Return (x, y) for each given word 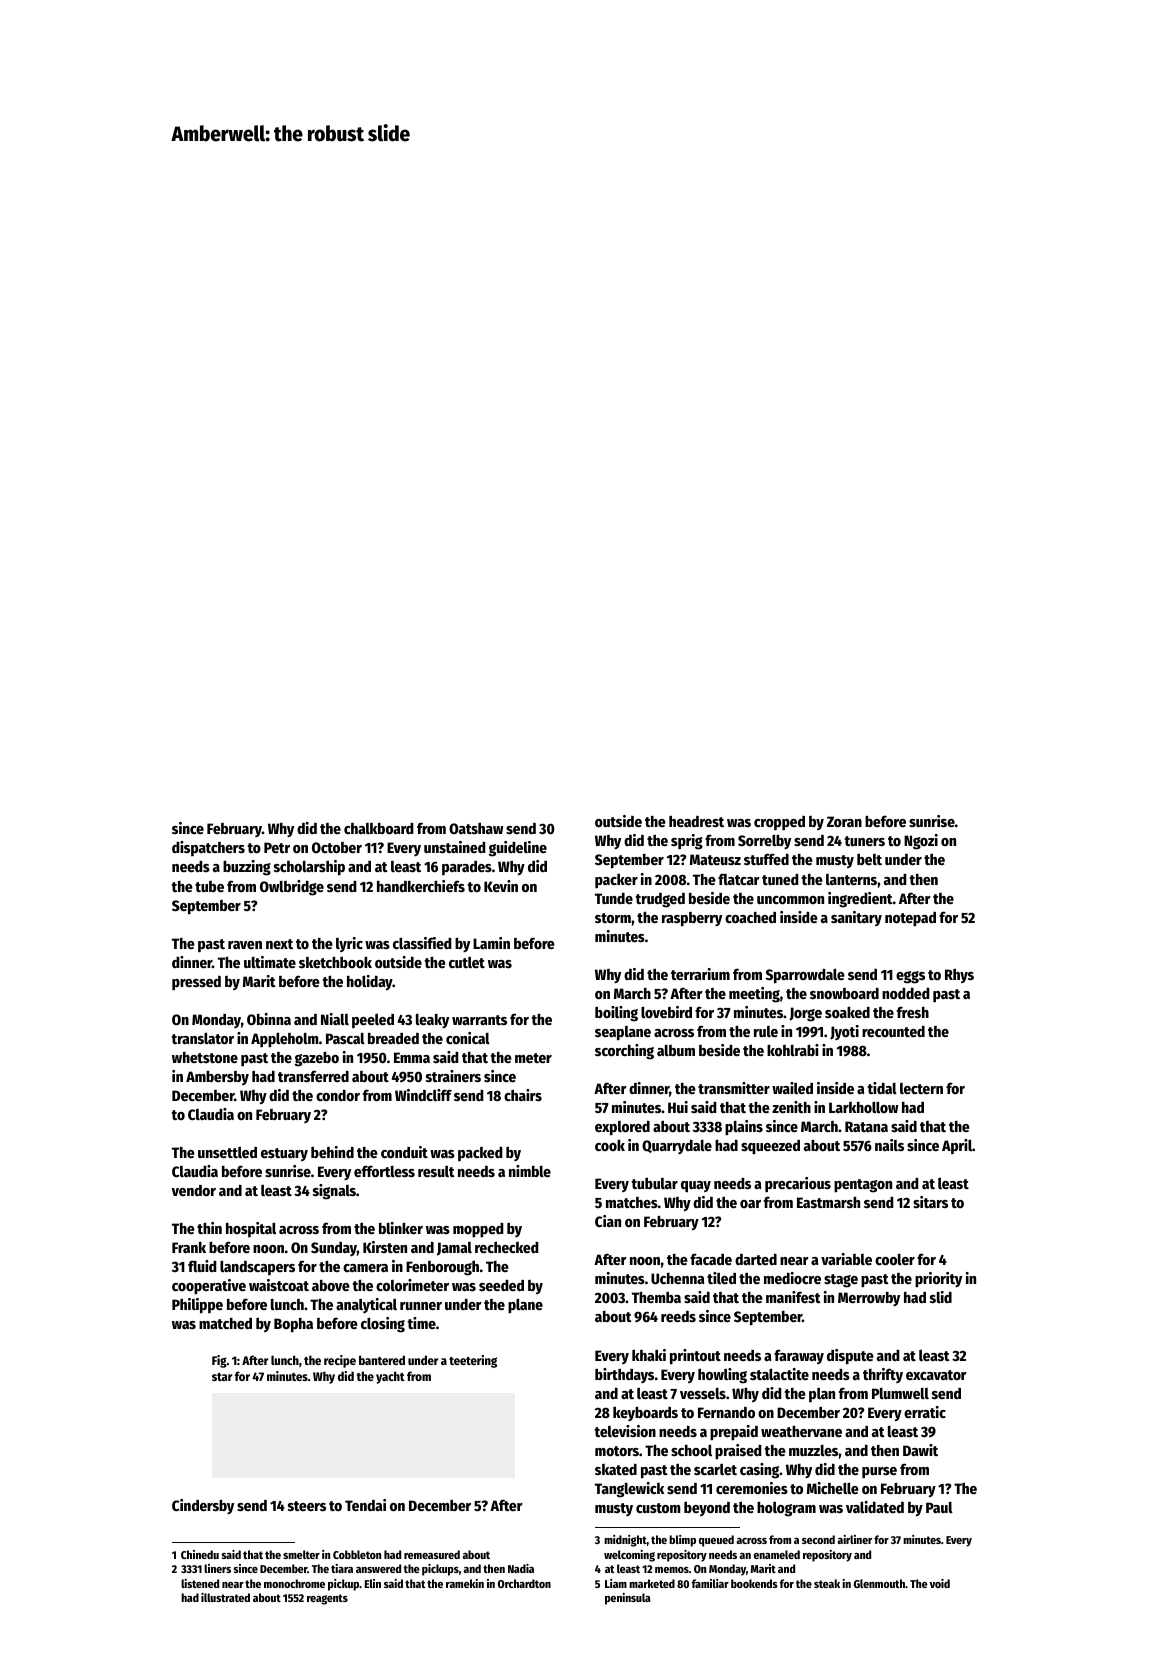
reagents (327, 1599)
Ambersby (217, 1078)
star (222, 1377)
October (337, 847)
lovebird (666, 1012)
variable (846, 1259)
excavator (936, 1375)
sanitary (856, 918)
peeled (373, 1020)
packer (616, 880)
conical (468, 1038)
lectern (921, 1088)
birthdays (624, 1375)
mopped (478, 1230)
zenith (791, 1107)
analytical (366, 1305)
